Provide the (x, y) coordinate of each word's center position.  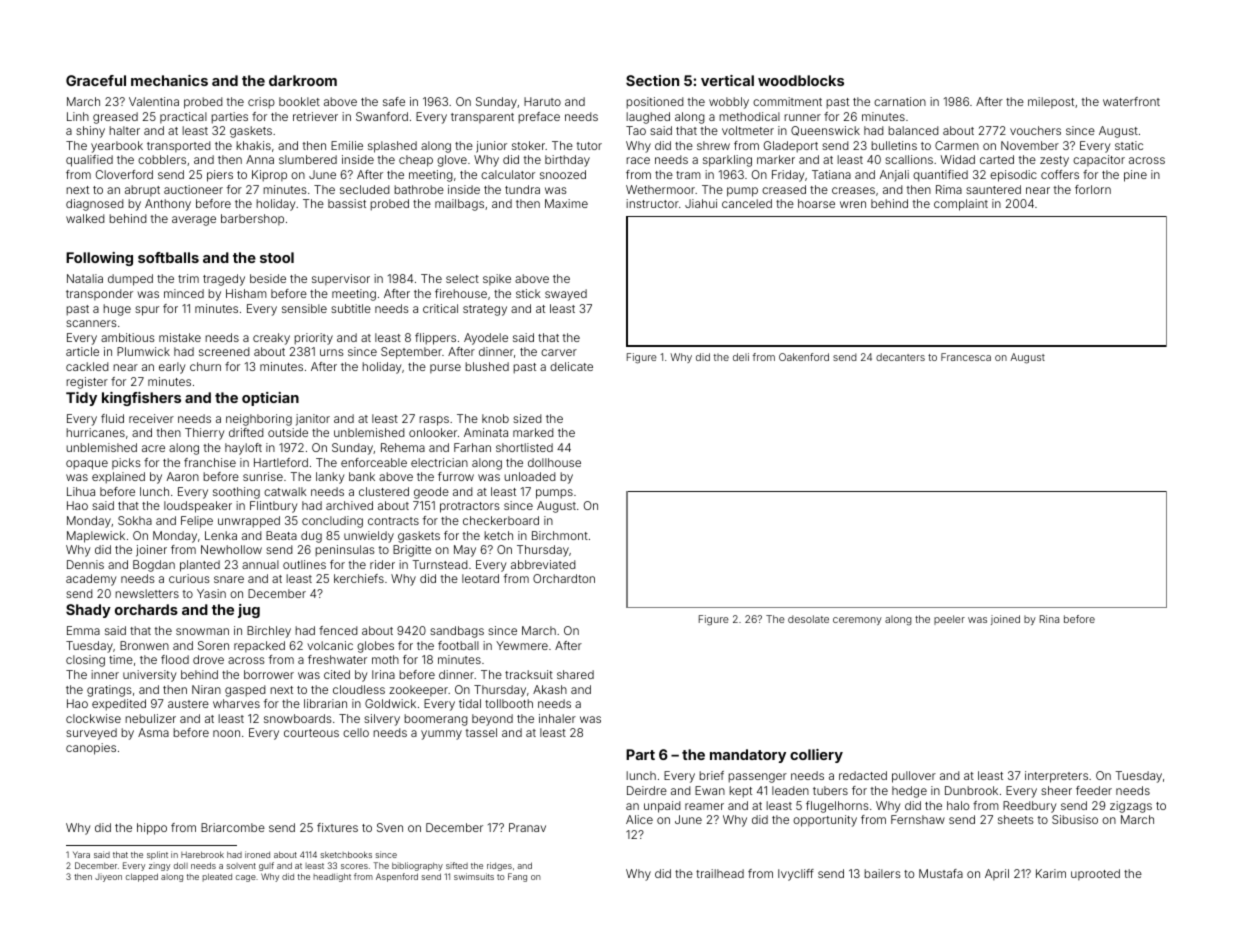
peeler (949, 620)
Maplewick (96, 537)
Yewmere (522, 645)
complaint (961, 205)
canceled (747, 203)
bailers (882, 873)
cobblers (162, 159)
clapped (142, 877)
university (150, 676)
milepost (1051, 102)
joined (1005, 620)
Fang (517, 877)
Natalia (85, 278)
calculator (508, 174)
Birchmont (560, 535)
